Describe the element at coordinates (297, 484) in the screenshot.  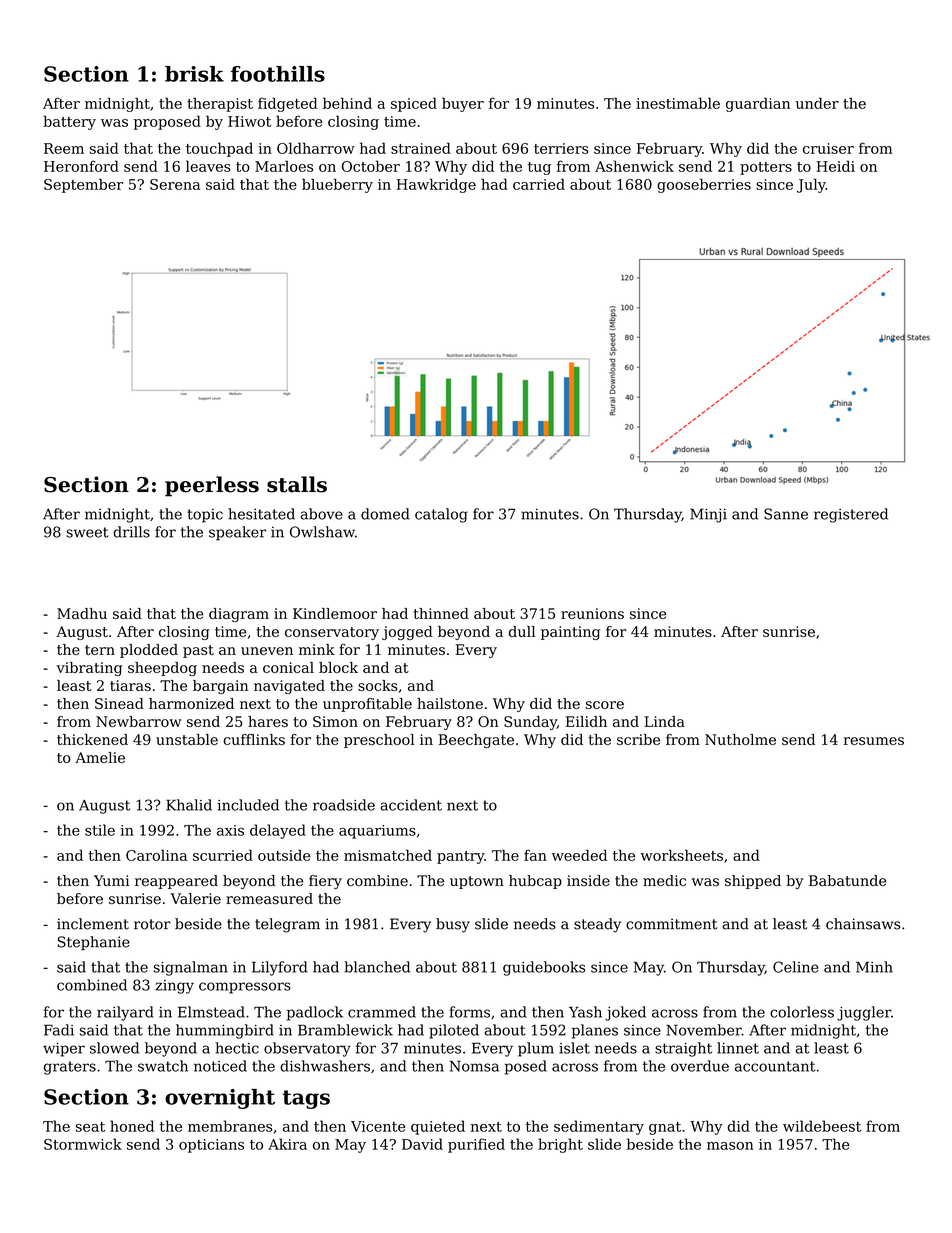
I see `stalls` at that location.
